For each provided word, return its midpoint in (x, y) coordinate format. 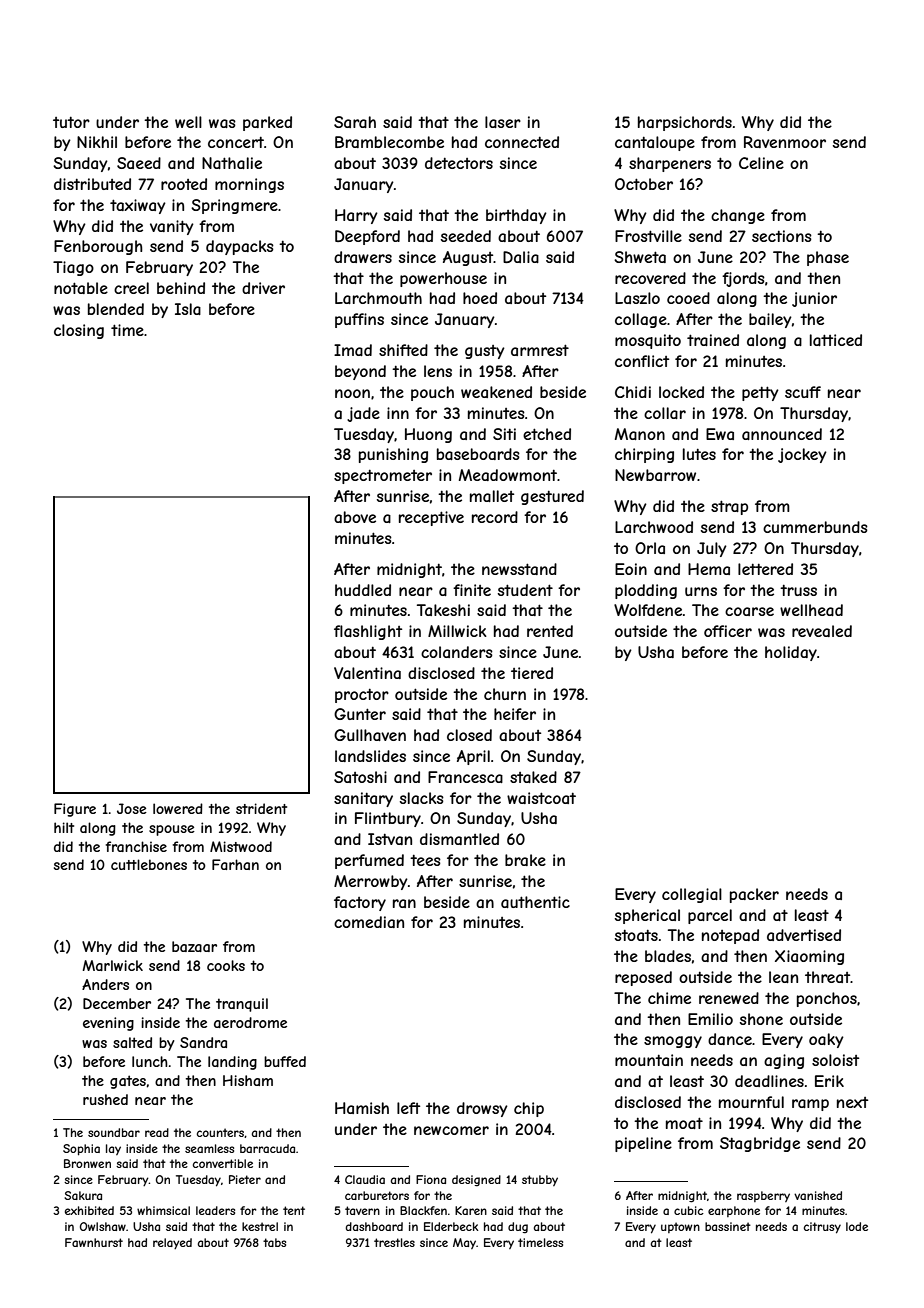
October (644, 184)
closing (79, 331)
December (117, 1003)
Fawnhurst (94, 1242)
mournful (751, 1102)
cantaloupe (655, 143)
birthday (516, 216)
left (408, 1108)
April (473, 757)
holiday (791, 653)
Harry (356, 216)
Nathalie (232, 163)
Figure (75, 810)
